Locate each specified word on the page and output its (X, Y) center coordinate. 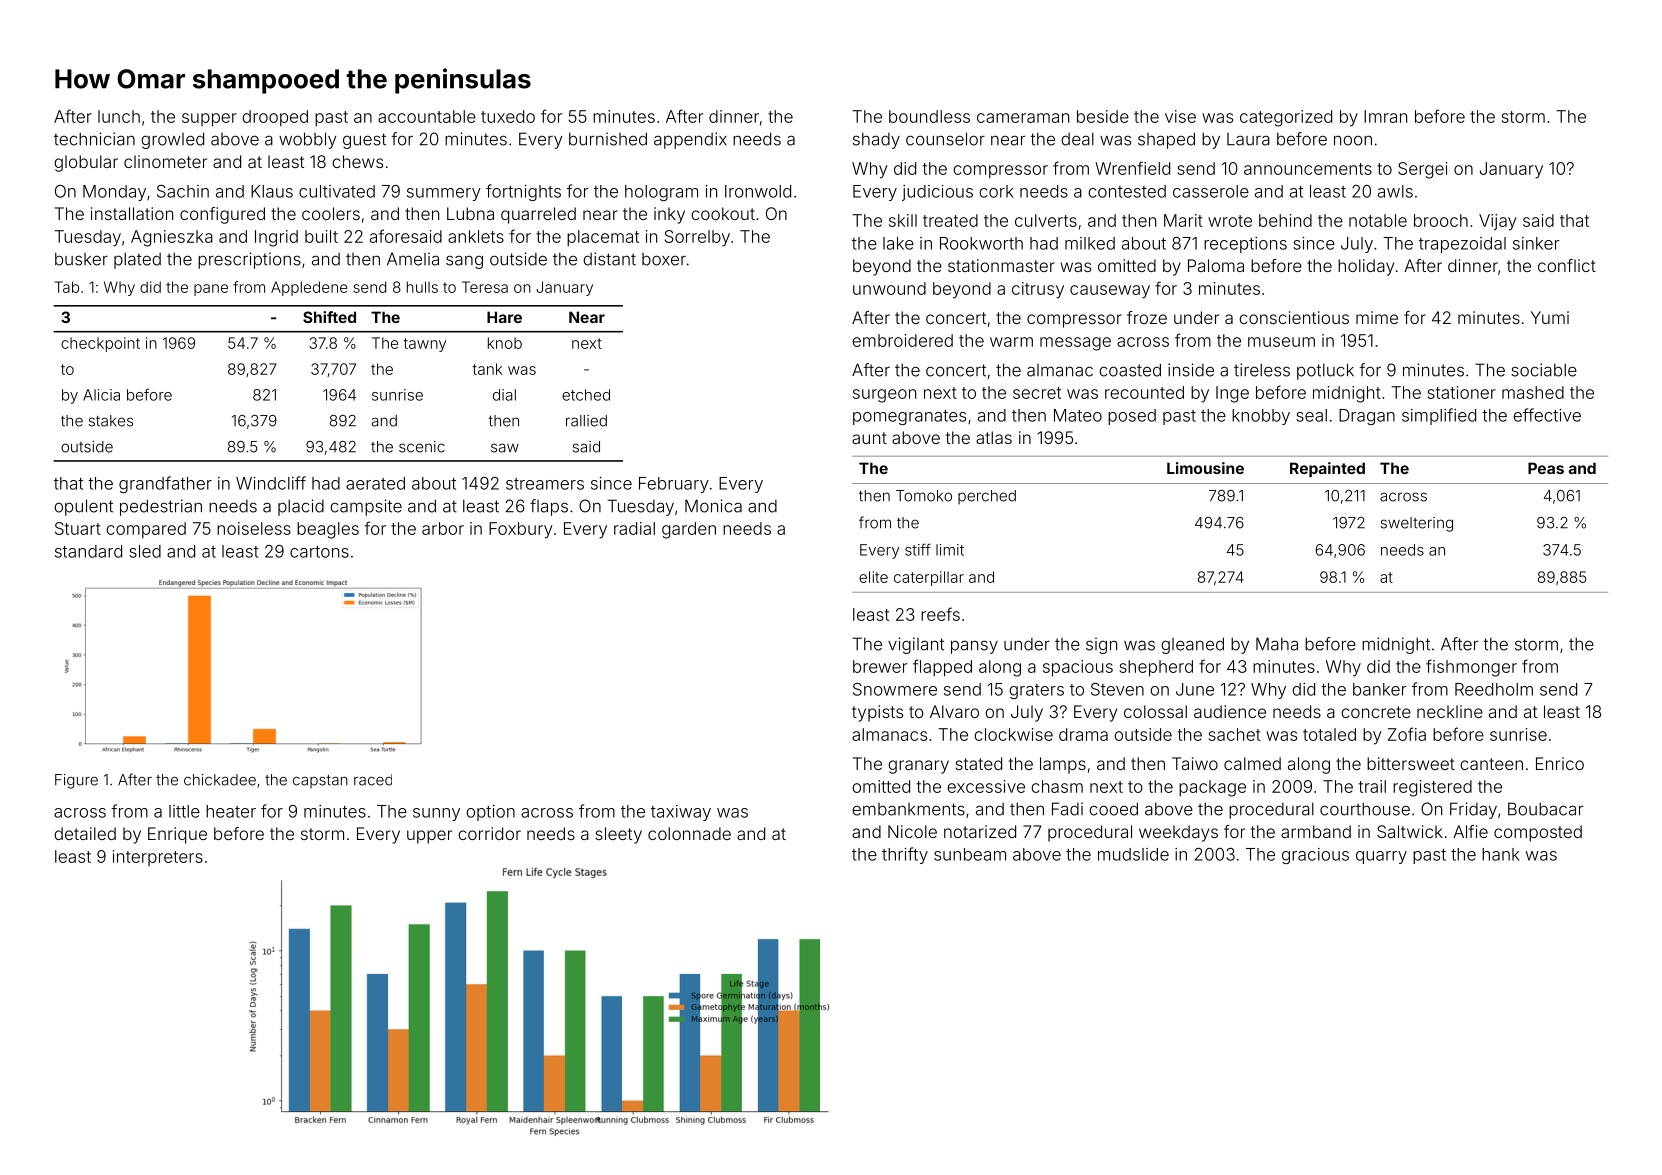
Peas (1546, 468)
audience (1230, 711)
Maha (1277, 644)
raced (373, 780)
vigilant (916, 645)
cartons (319, 552)
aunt (869, 438)
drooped (275, 118)
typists (877, 713)
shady (876, 140)
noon (1353, 140)
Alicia (101, 395)
